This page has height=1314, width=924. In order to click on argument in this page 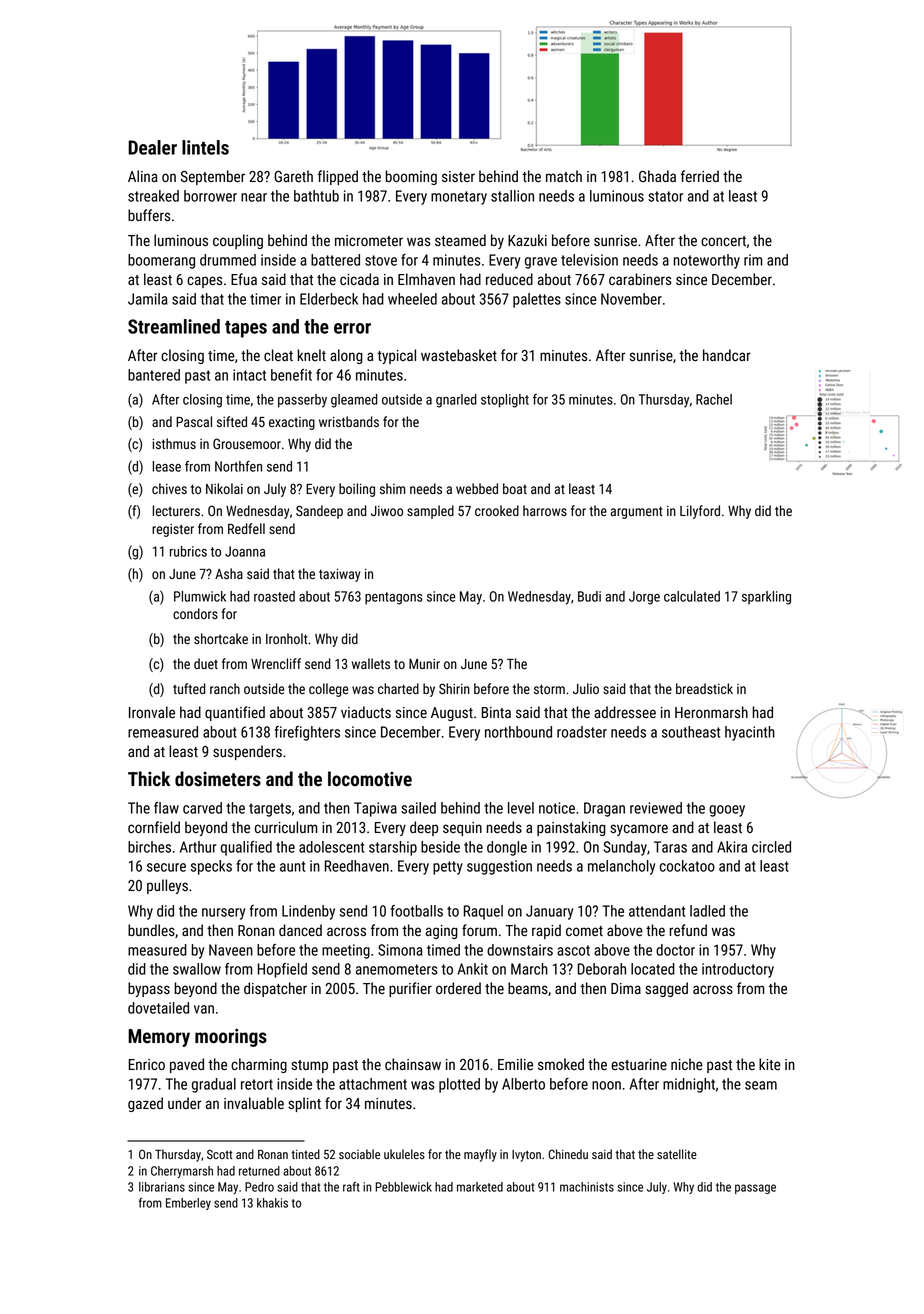, I will do `click(637, 512)`.
